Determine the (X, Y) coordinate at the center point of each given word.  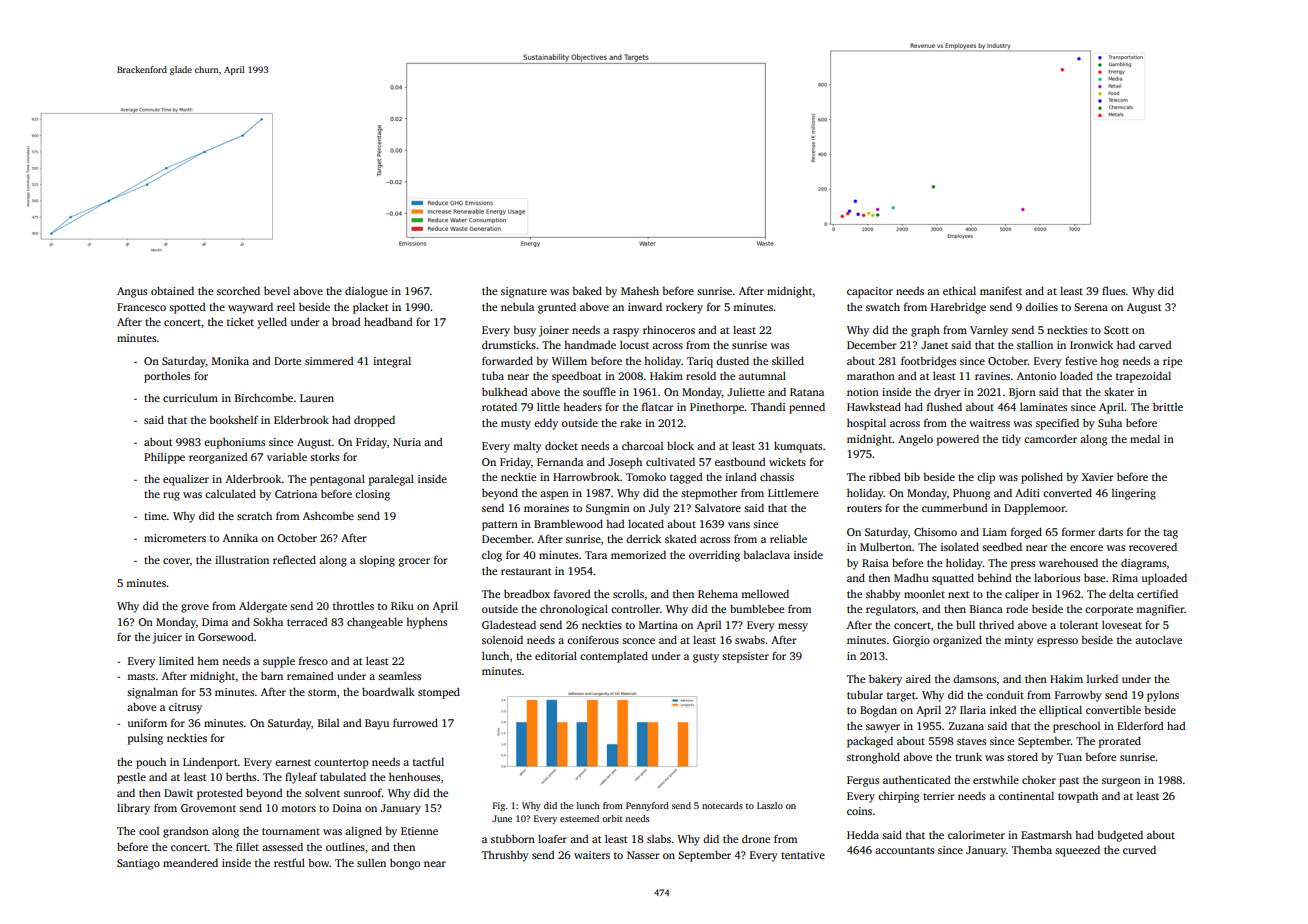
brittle (1168, 406)
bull (965, 624)
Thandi (768, 406)
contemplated (614, 657)
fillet (247, 846)
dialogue (366, 292)
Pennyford (647, 806)
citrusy (185, 708)
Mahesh (640, 290)
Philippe (164, 458)
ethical (959, 290)
